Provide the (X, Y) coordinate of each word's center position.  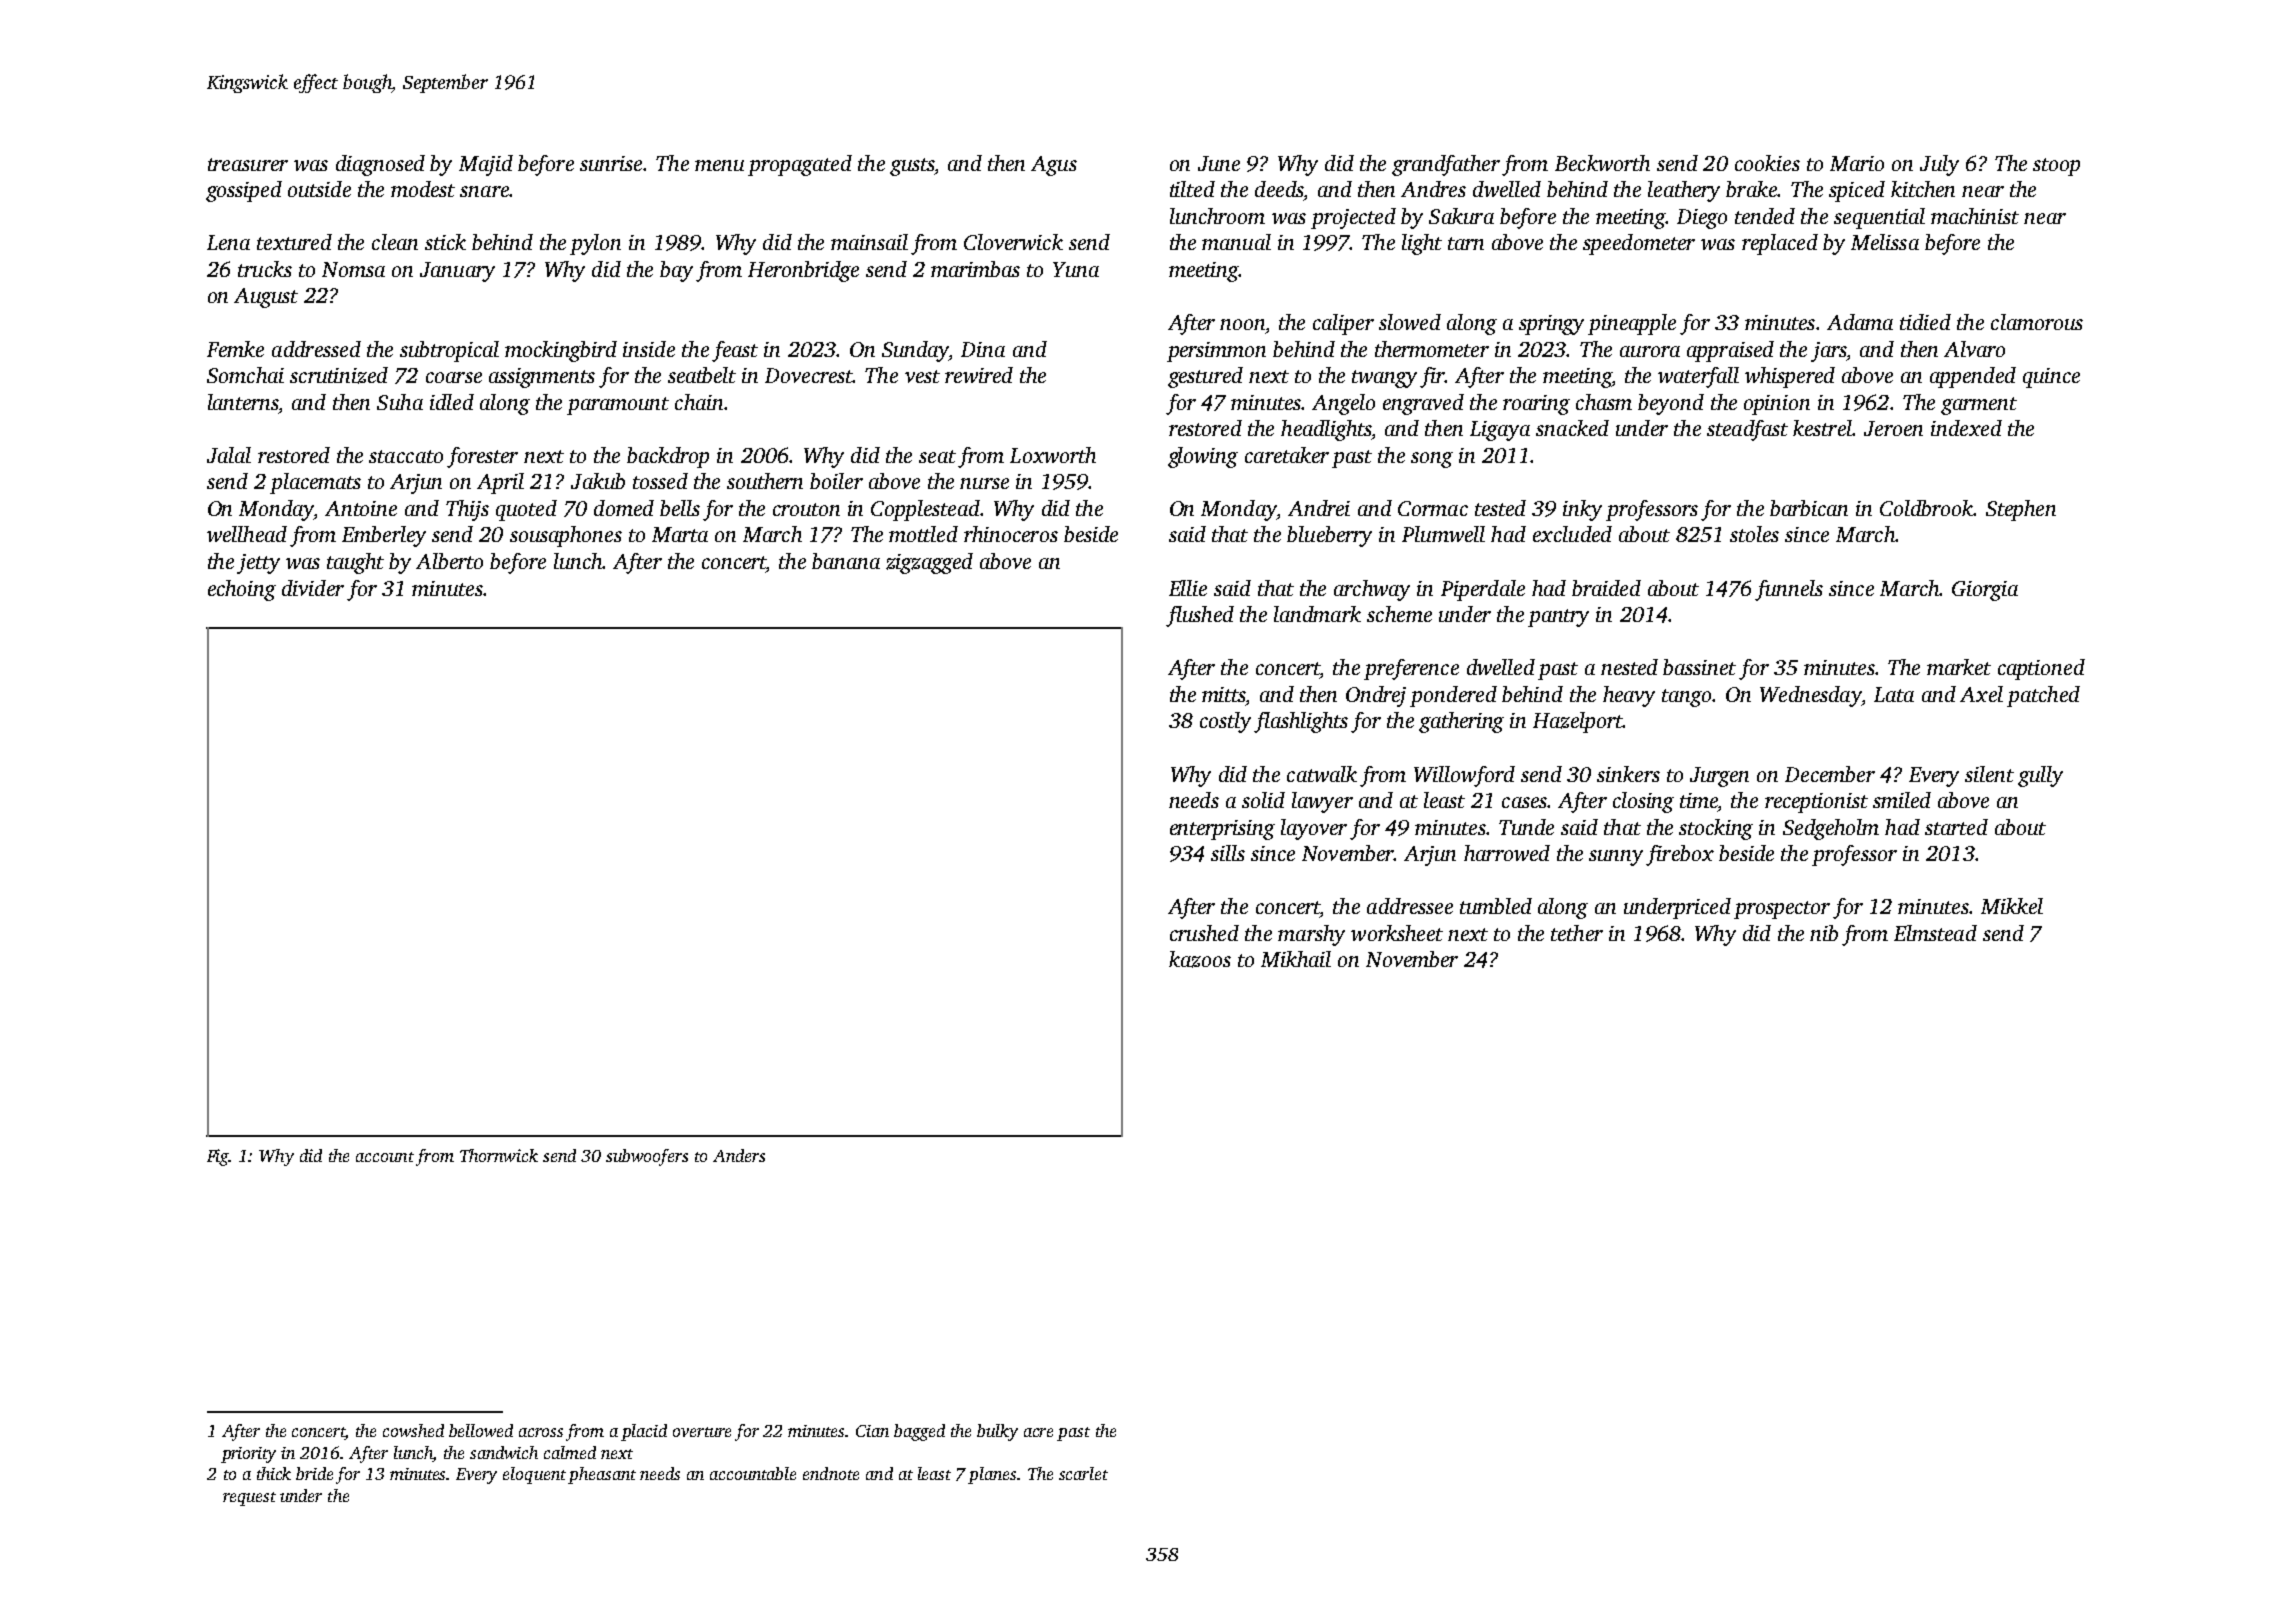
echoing (242, 590)
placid (644, 1432)
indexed (1966, 428)
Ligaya (1500, 431)
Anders (739, 1155)
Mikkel (2012, 906)
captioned (2041, 669)
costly (1225, 722)
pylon (595, 244)
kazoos (1200, 959)
